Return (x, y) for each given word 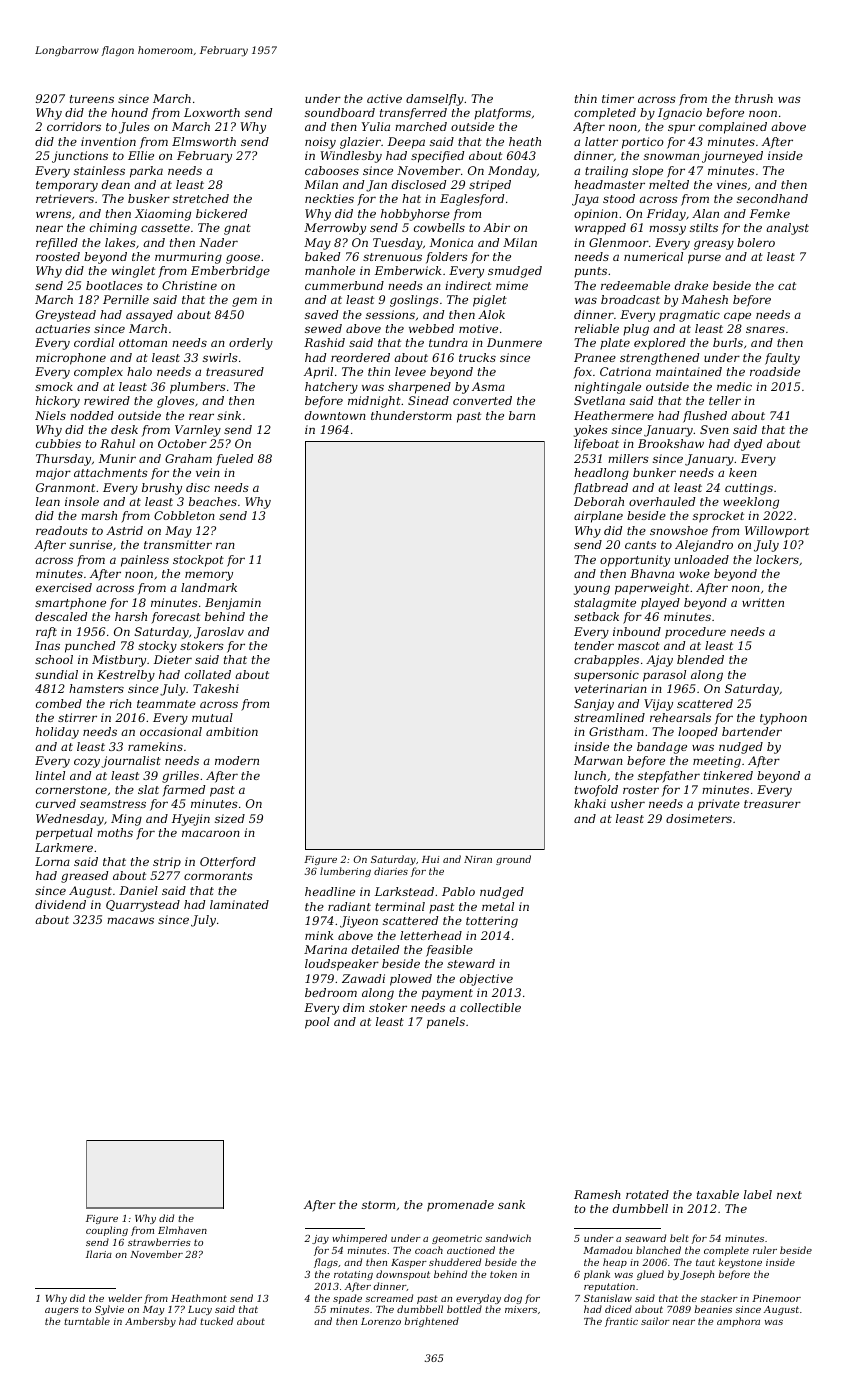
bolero (756, 242)
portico (643, 143)
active (384, 98)
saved (321, 314)
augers (62, 1311)
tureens (92, 99)
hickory (58, 402)
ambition (232, 731)
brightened (432, 1322)
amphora (738, 1322)
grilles (180, 777)
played (660, 604)
